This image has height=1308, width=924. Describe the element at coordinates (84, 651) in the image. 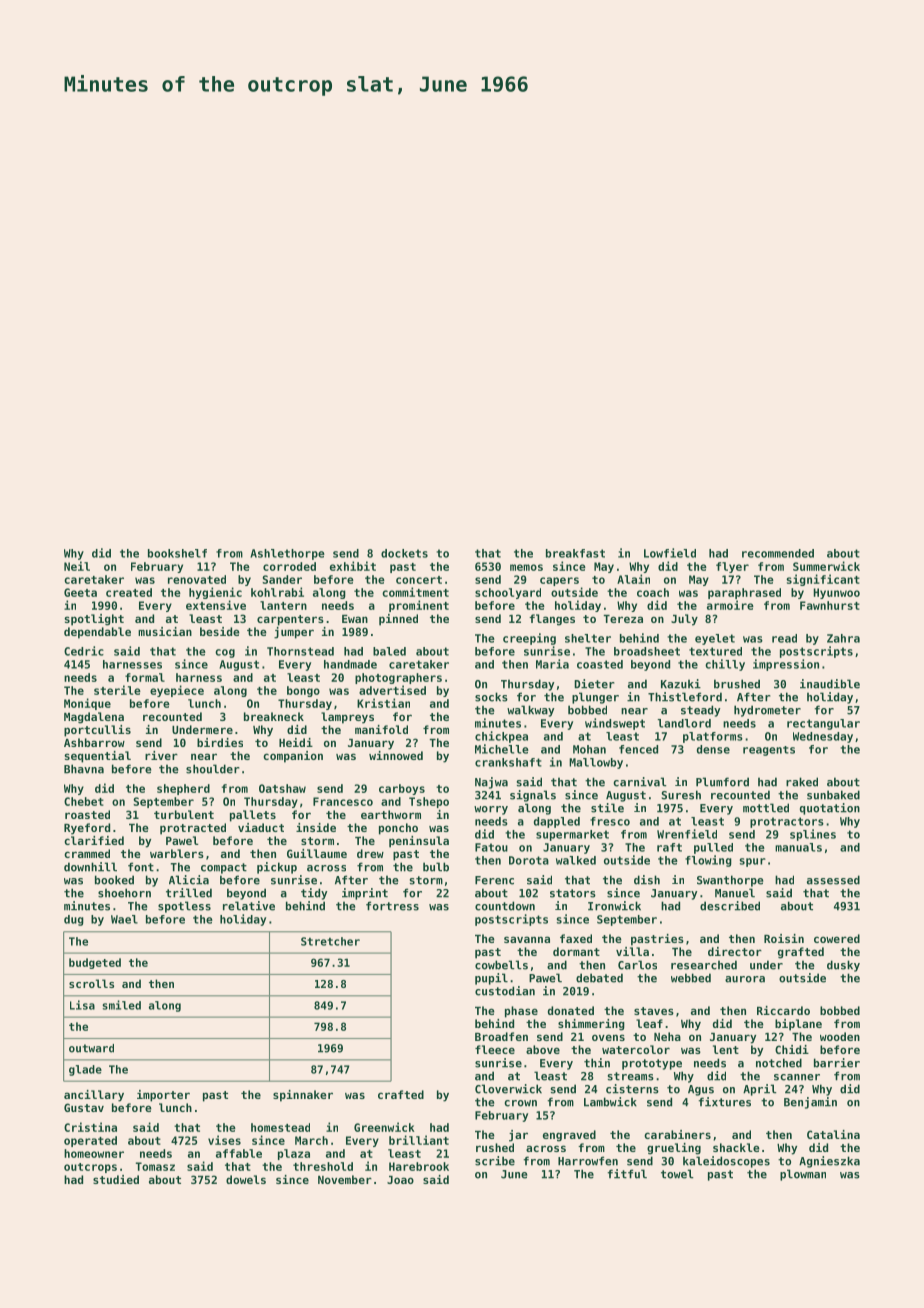

I see `Cedric` at that location.
